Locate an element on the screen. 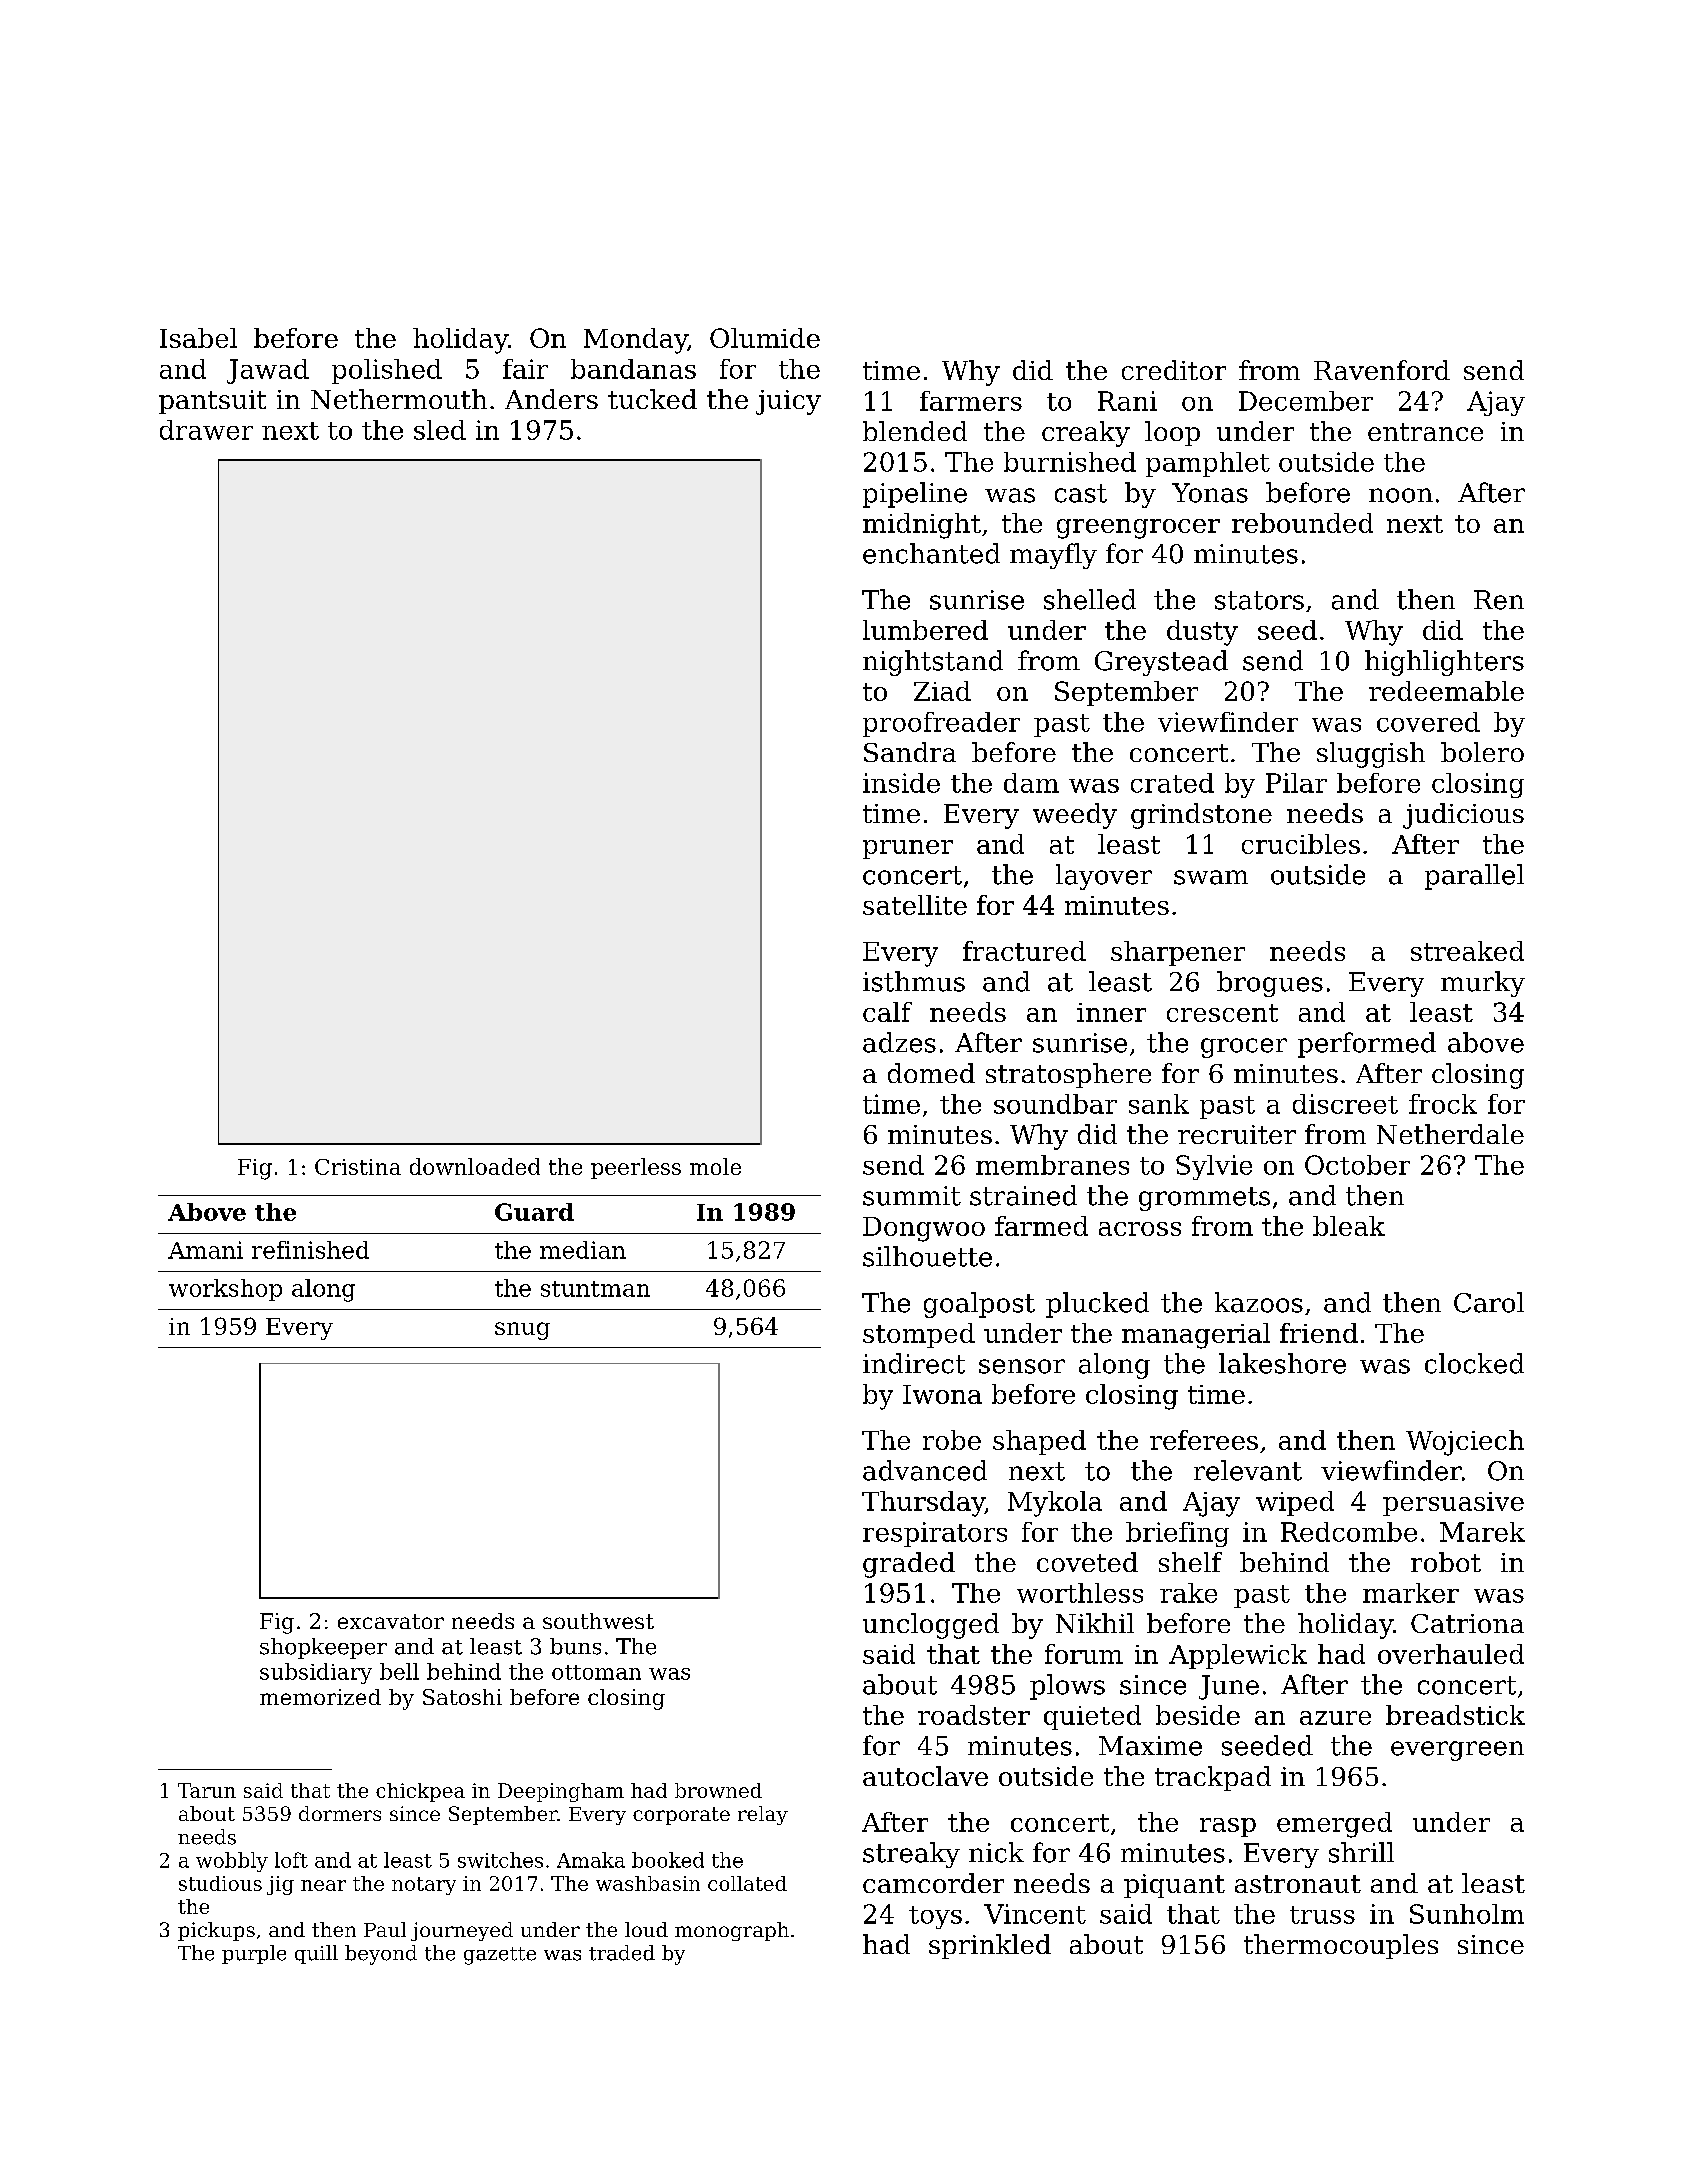  downloaded is located at coordinates (475, 1166).
